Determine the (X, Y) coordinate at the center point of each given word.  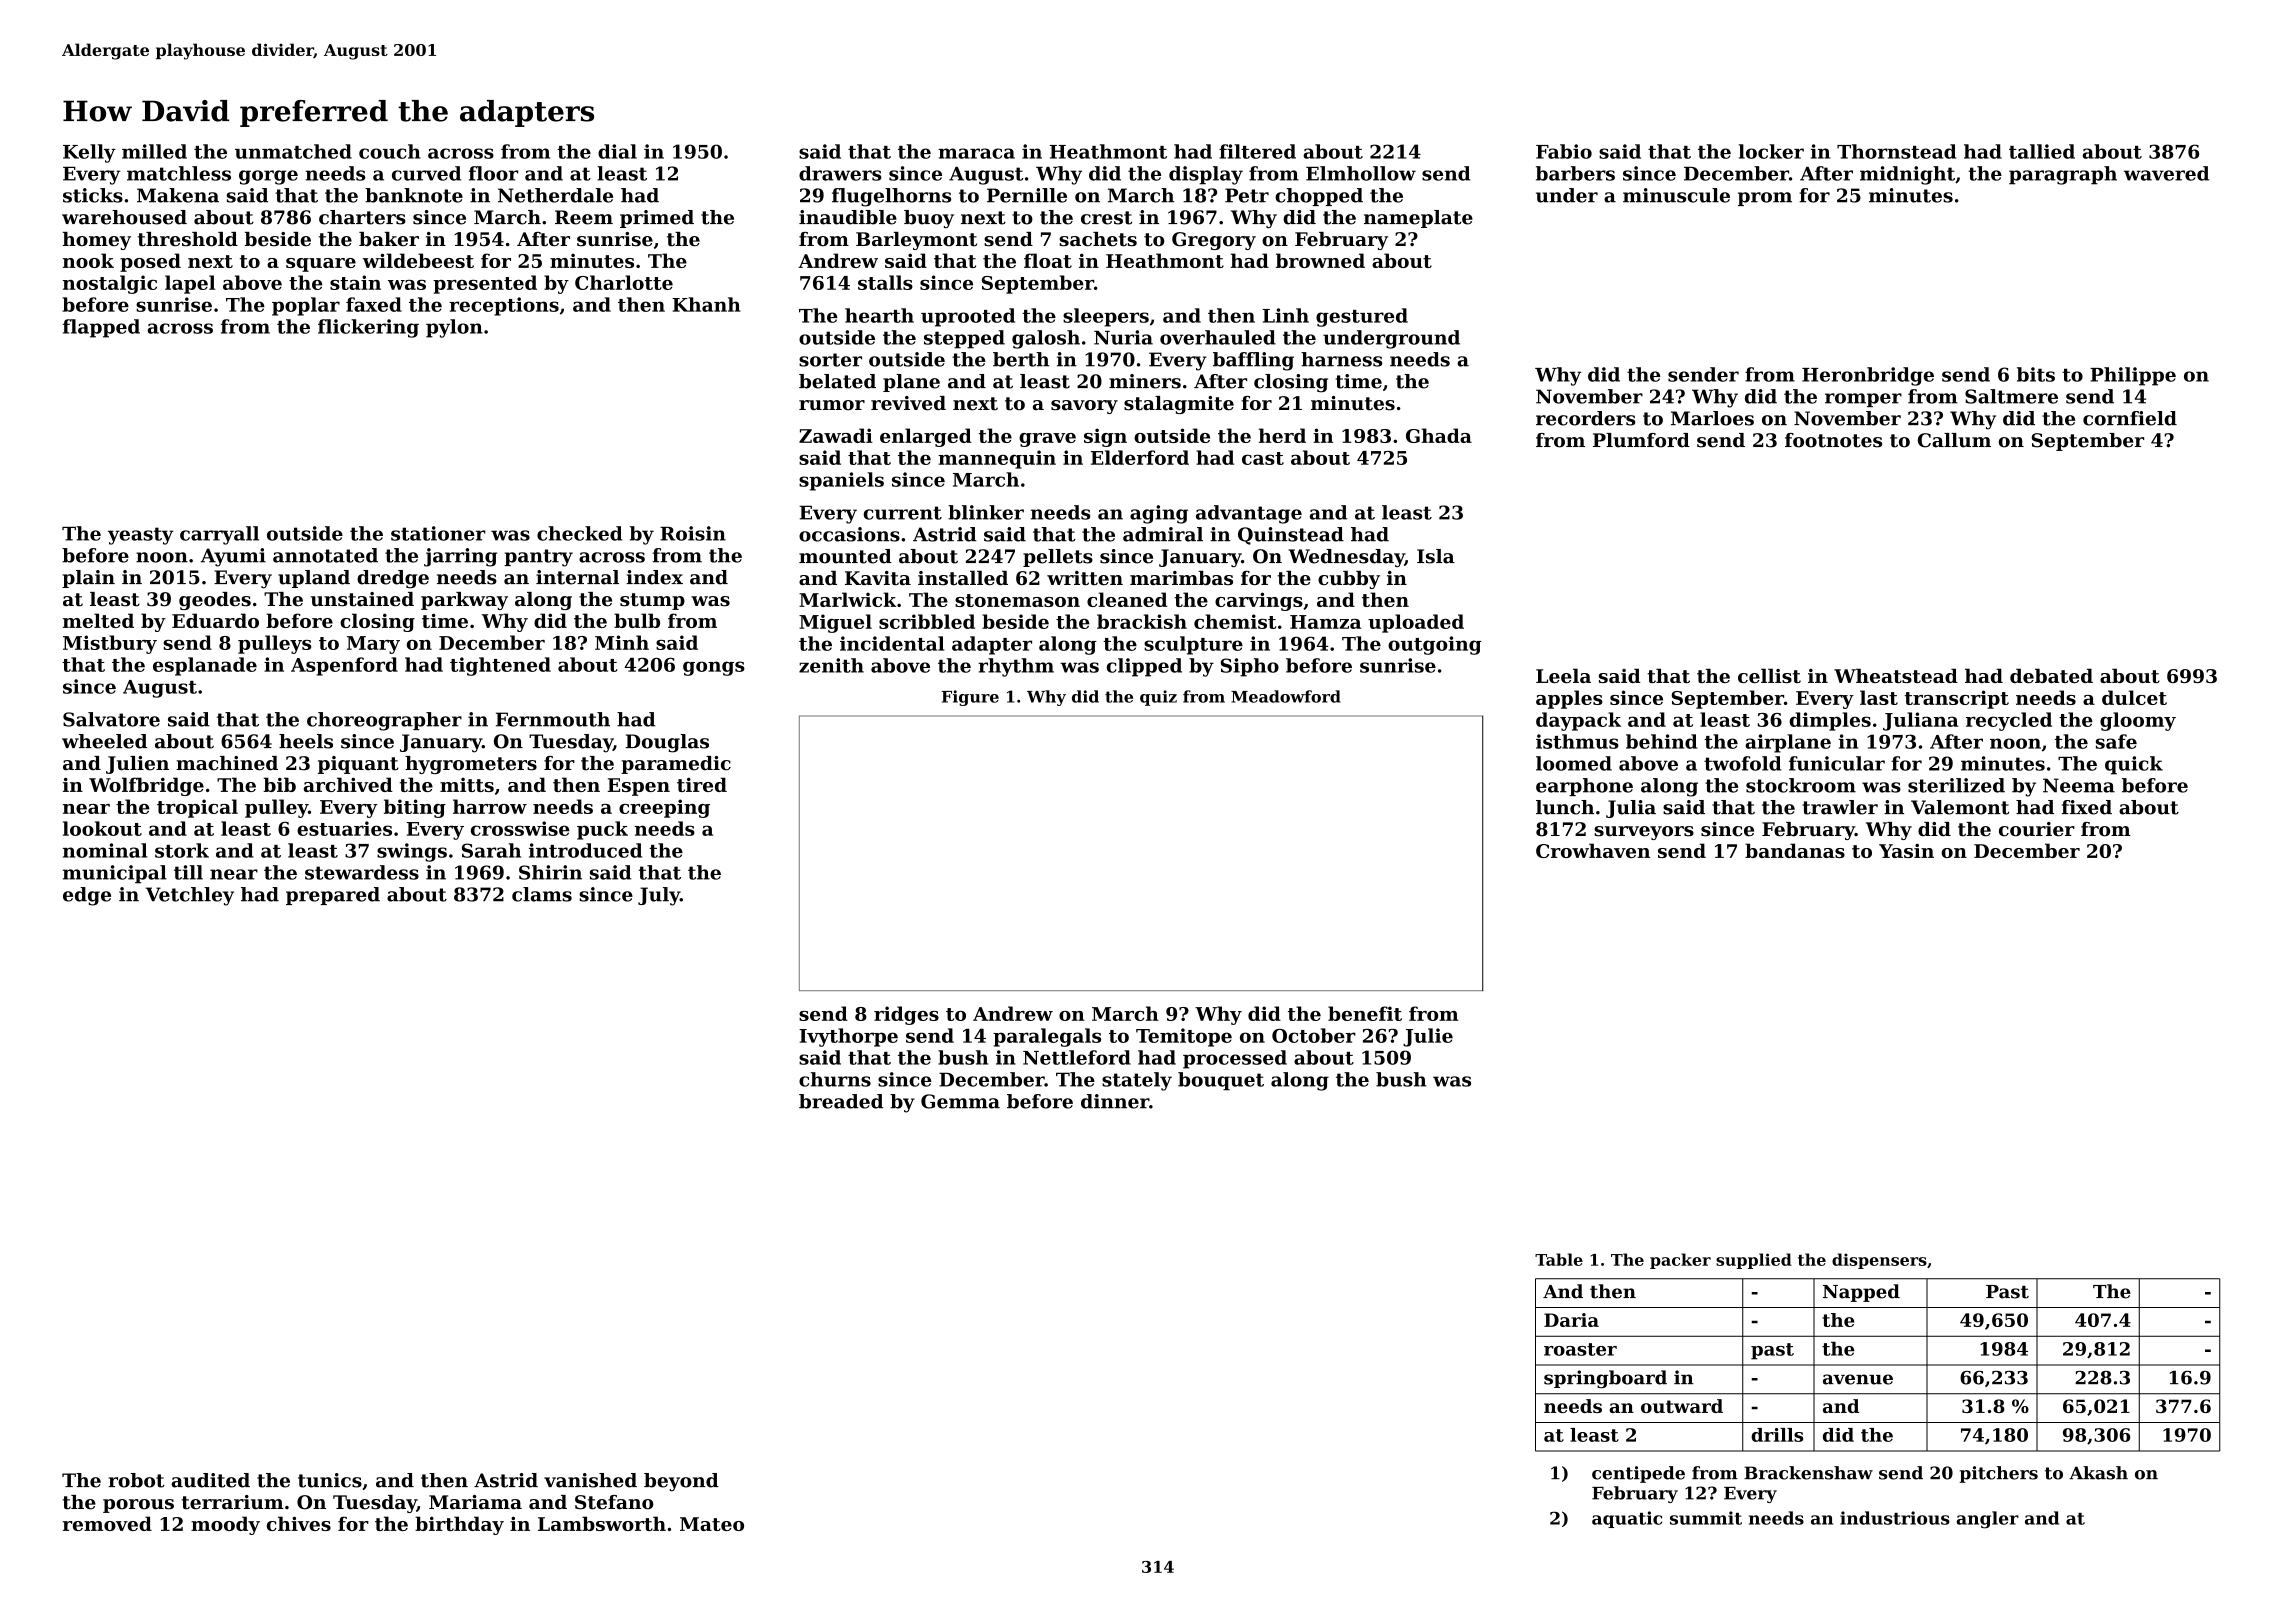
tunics (330, 1480)
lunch (1565, 807)
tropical (197, 808)
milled (154, 151)
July (659, 896)
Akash (2098, 1473)
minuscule (1676, 195)
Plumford (1641, 440)
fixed (2087, 807)
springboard (1605, 1379)
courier (2037, 829)
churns (835, 1079)
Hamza (1325, 622)
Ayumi (233, 557)
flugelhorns (891, 197)
